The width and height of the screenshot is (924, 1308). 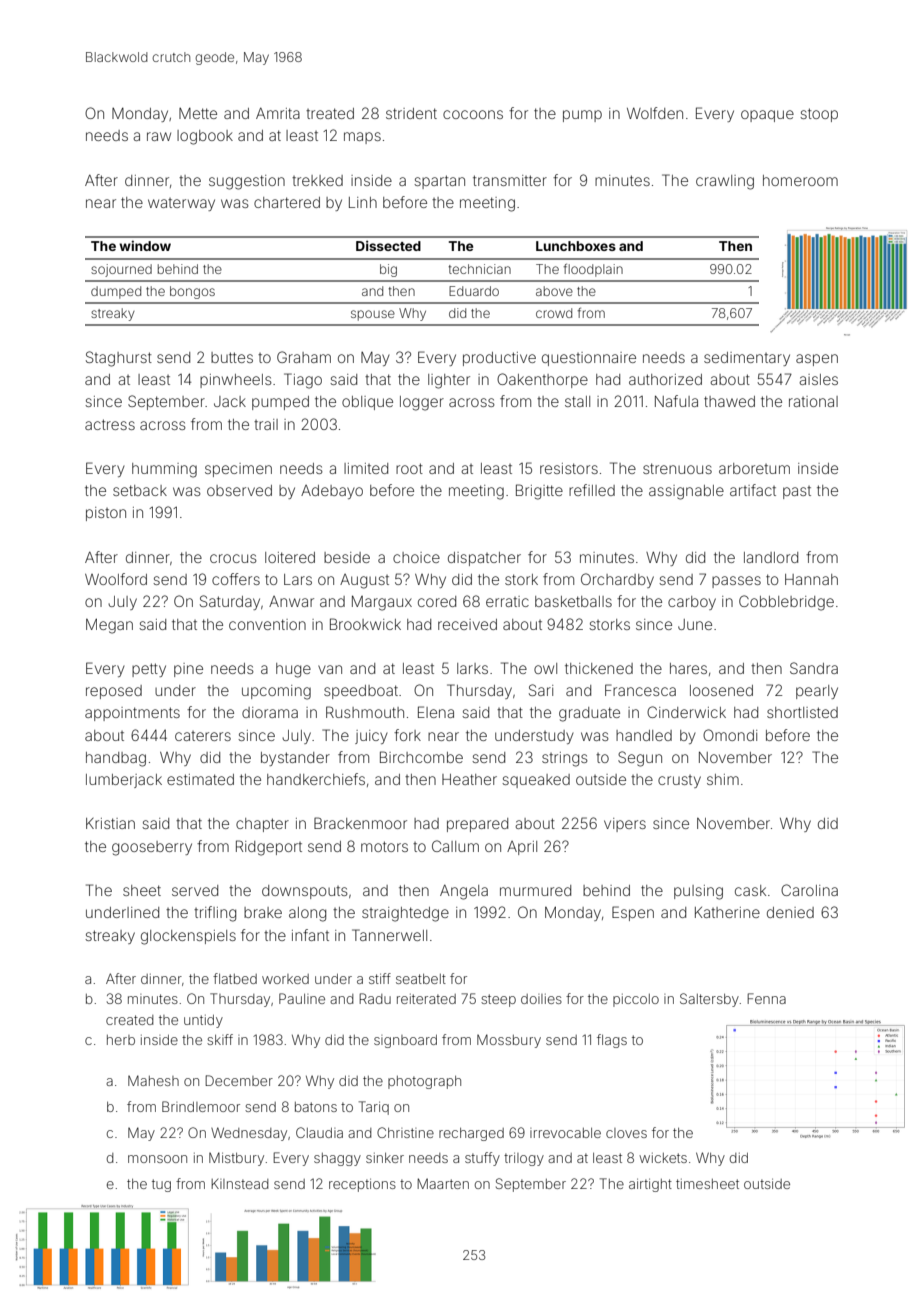 I want to click on Oakenthorpe, so click(x=542, y=380).
